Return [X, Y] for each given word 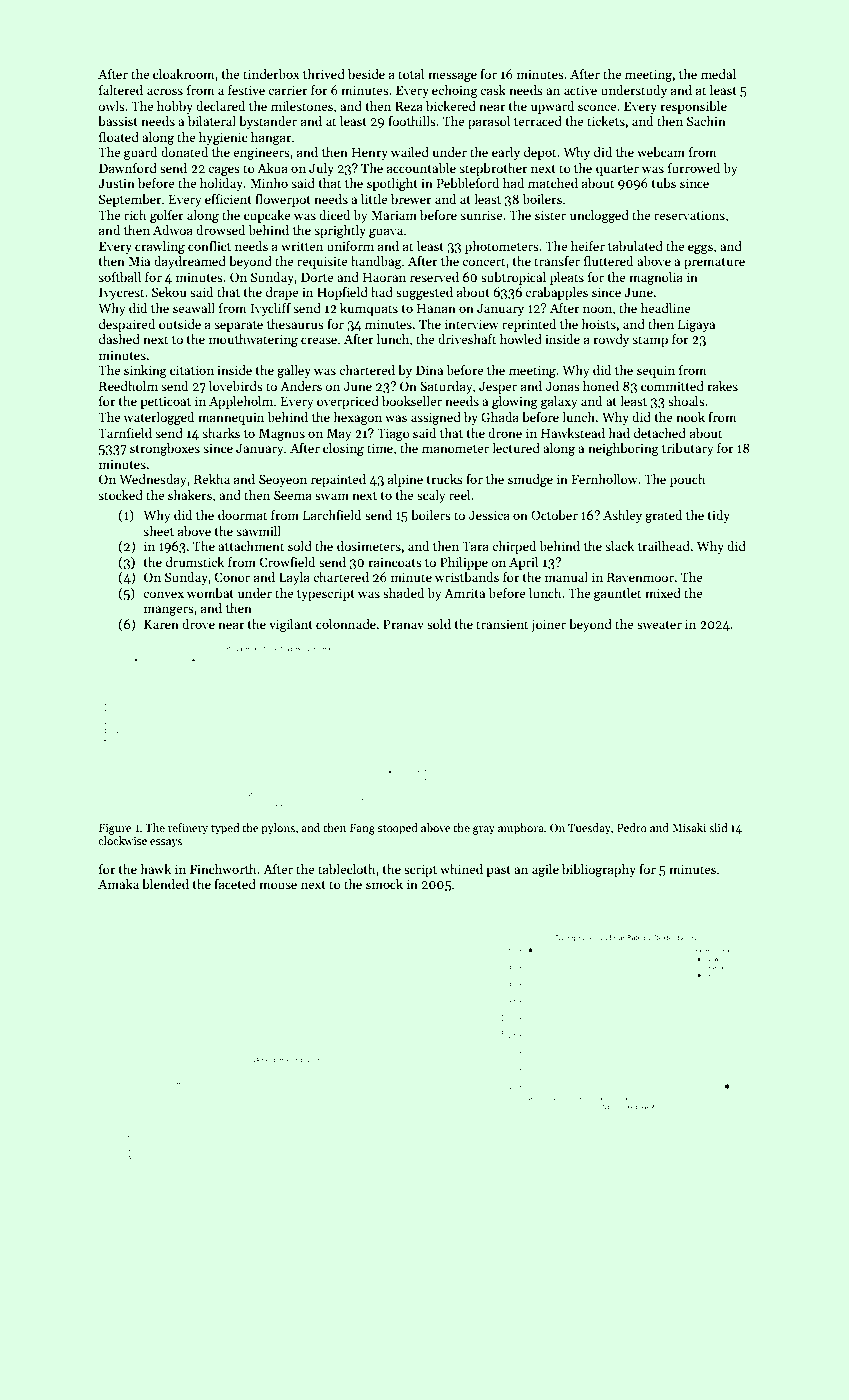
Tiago [393, 434]
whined [461, 869]
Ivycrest [121, 293]
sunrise [481, 215]
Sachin [706, 121]
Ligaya [696, 325]
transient [502, 624]
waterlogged [158, 418]
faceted [235, 884]
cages [224, 171]
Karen [161, 624]
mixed [663, 593]
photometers [502, 247]
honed [601, 386]
